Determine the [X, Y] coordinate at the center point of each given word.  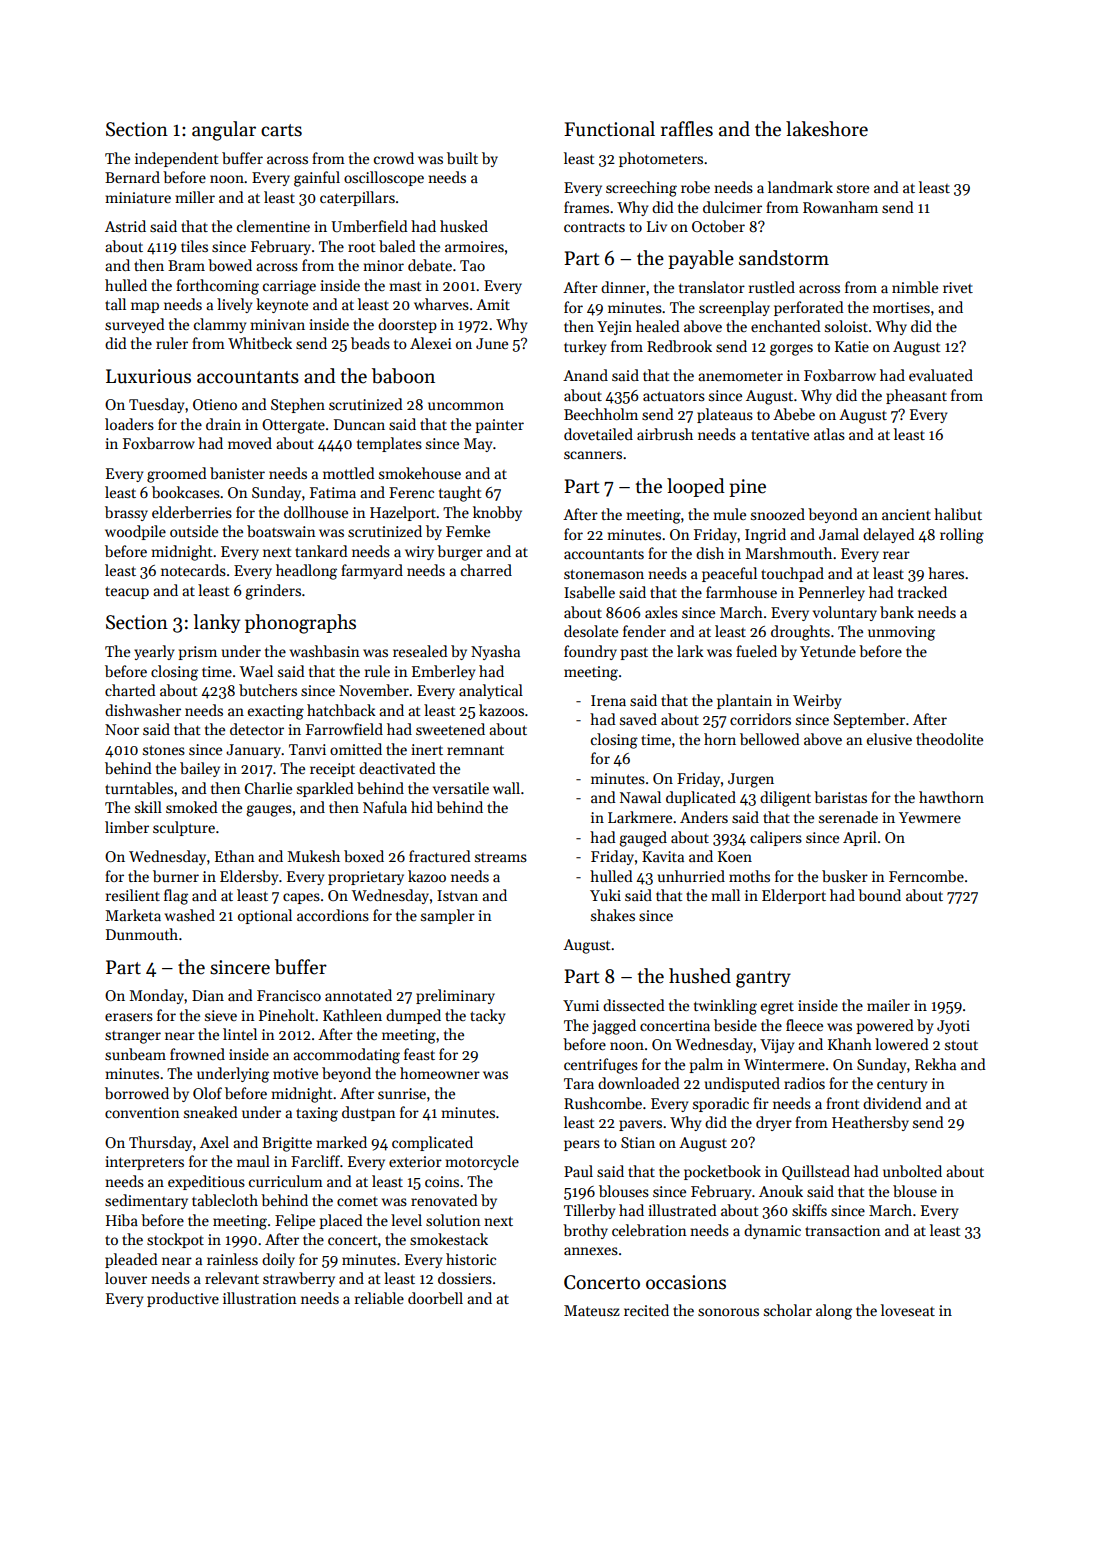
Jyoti [953, 1027]
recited [646, 1310]
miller [195, 197]
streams [501, 857]
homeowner [440, 1073]
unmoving [901, 633]
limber [127, 827]
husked [464, 226]
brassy [126, 513]
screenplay [734, 308]
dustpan [369, 1113]
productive [183, 1299]
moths [749, 876]
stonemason [604, 574]
